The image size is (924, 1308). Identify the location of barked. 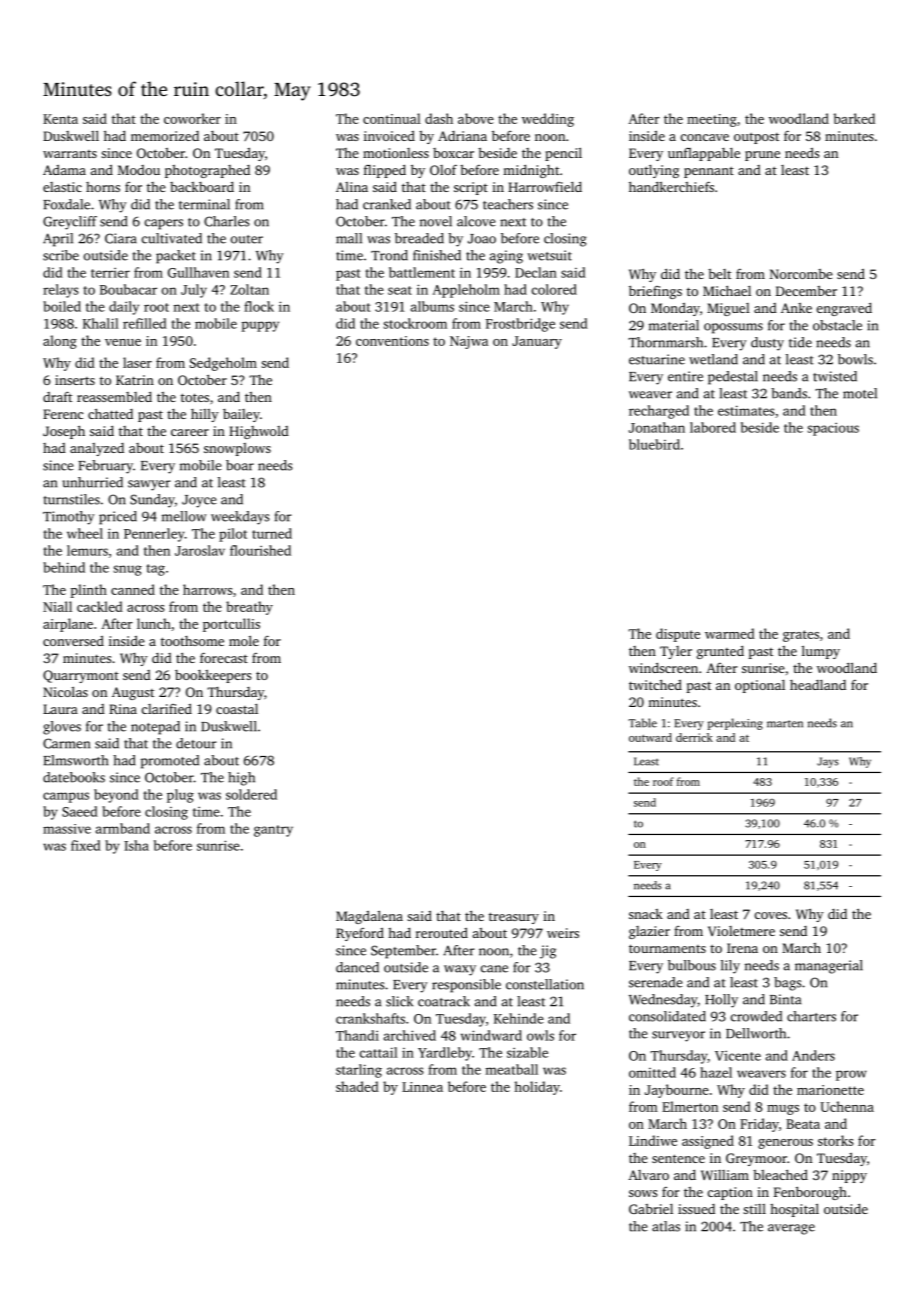
(854, 118).
